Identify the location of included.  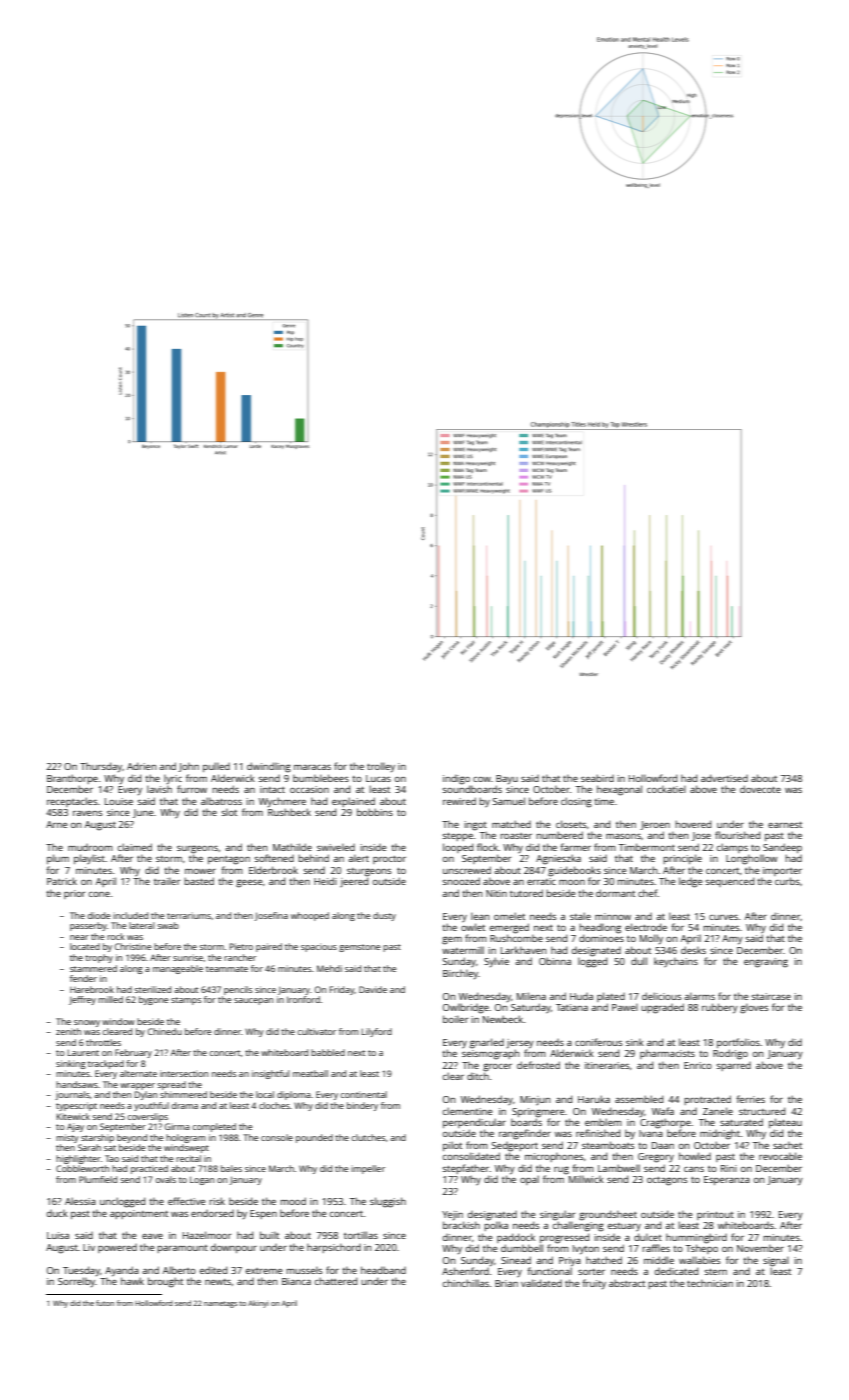
(130, 915).
